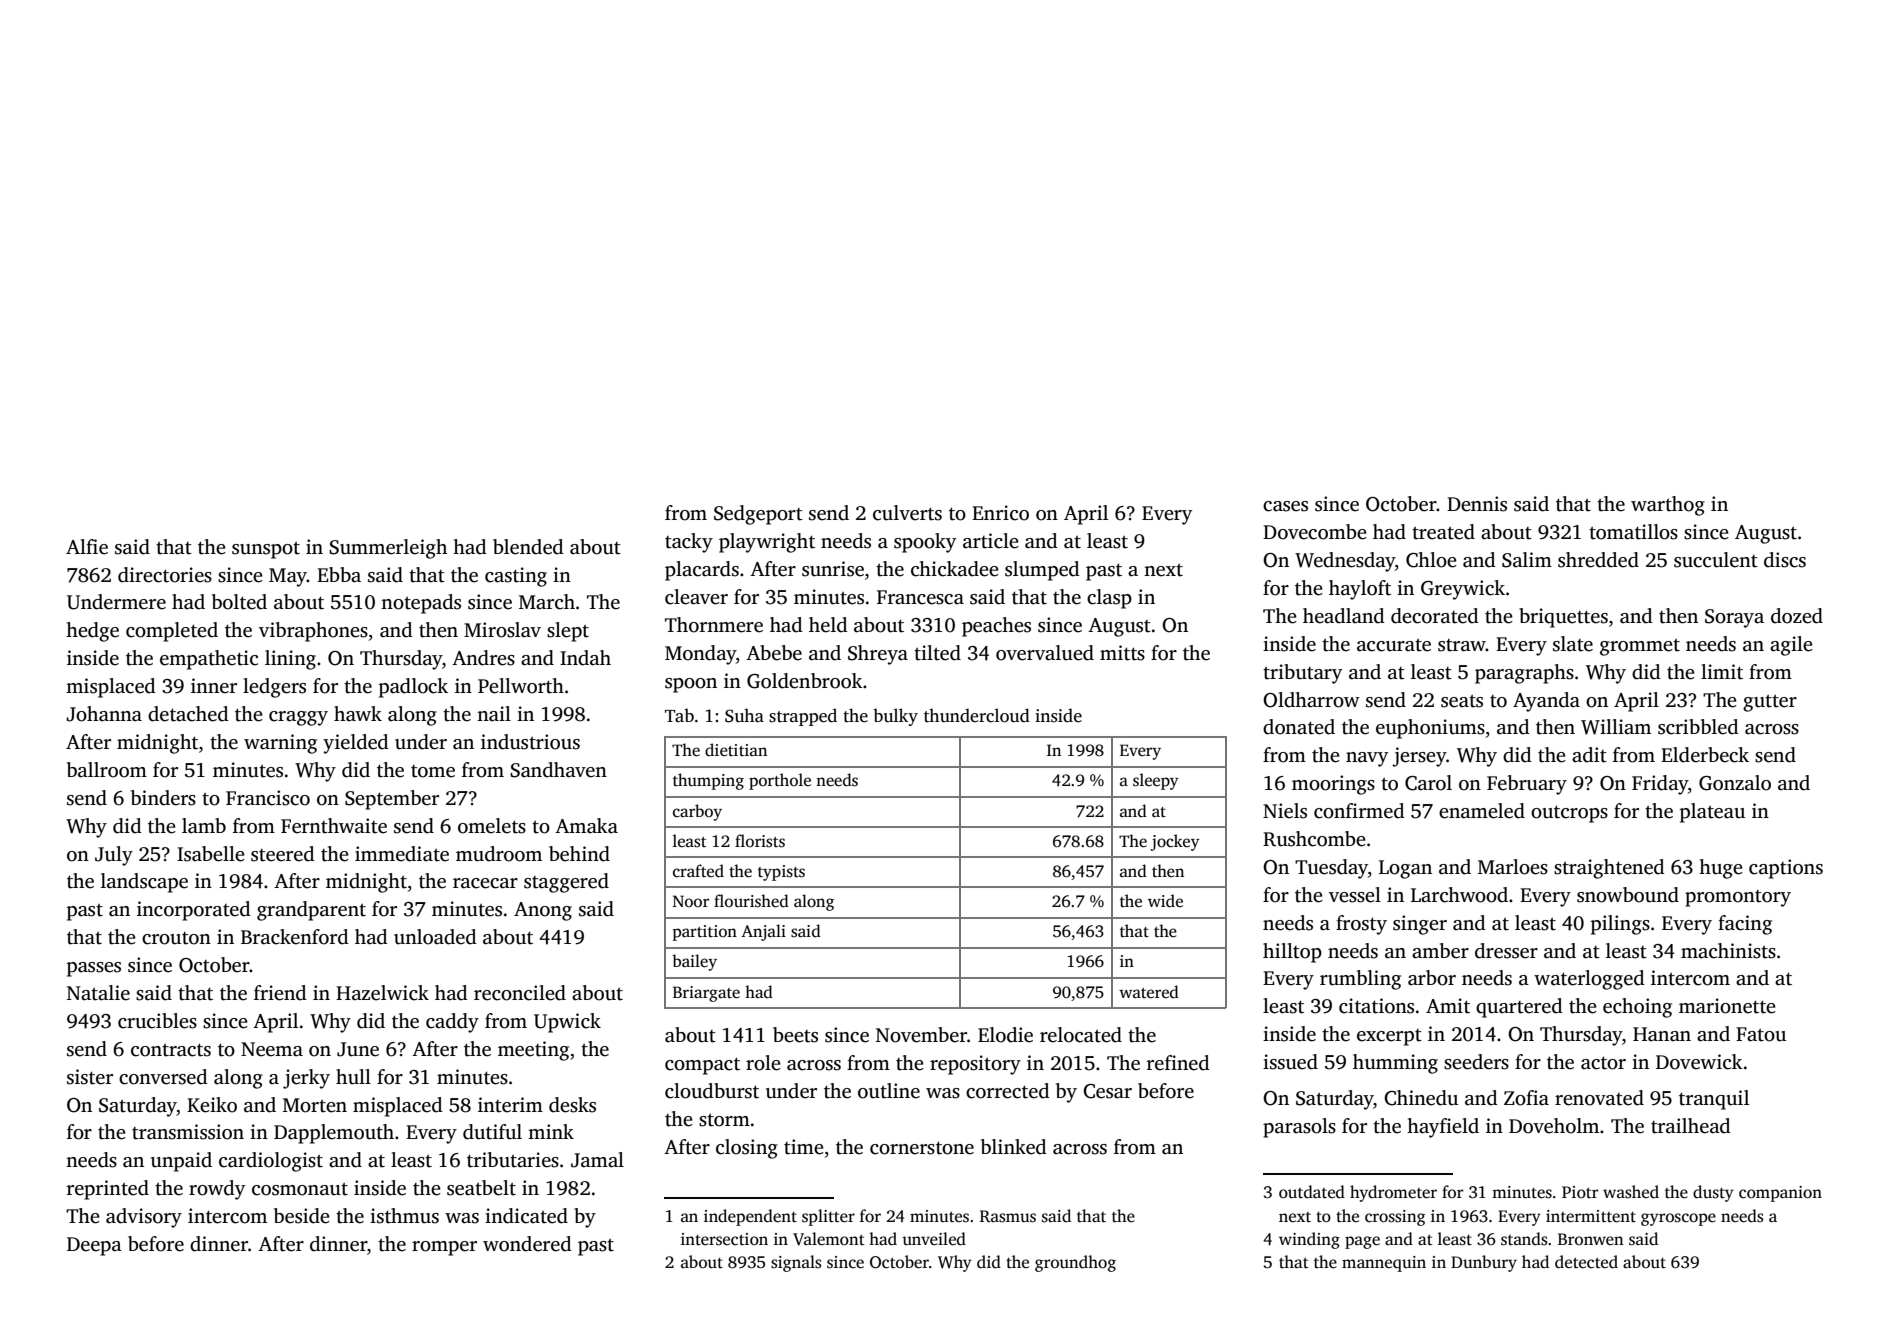  What do you see at coordinates (543, 911) in the document?
I see `Anong` at bounding box center [543, 911].
